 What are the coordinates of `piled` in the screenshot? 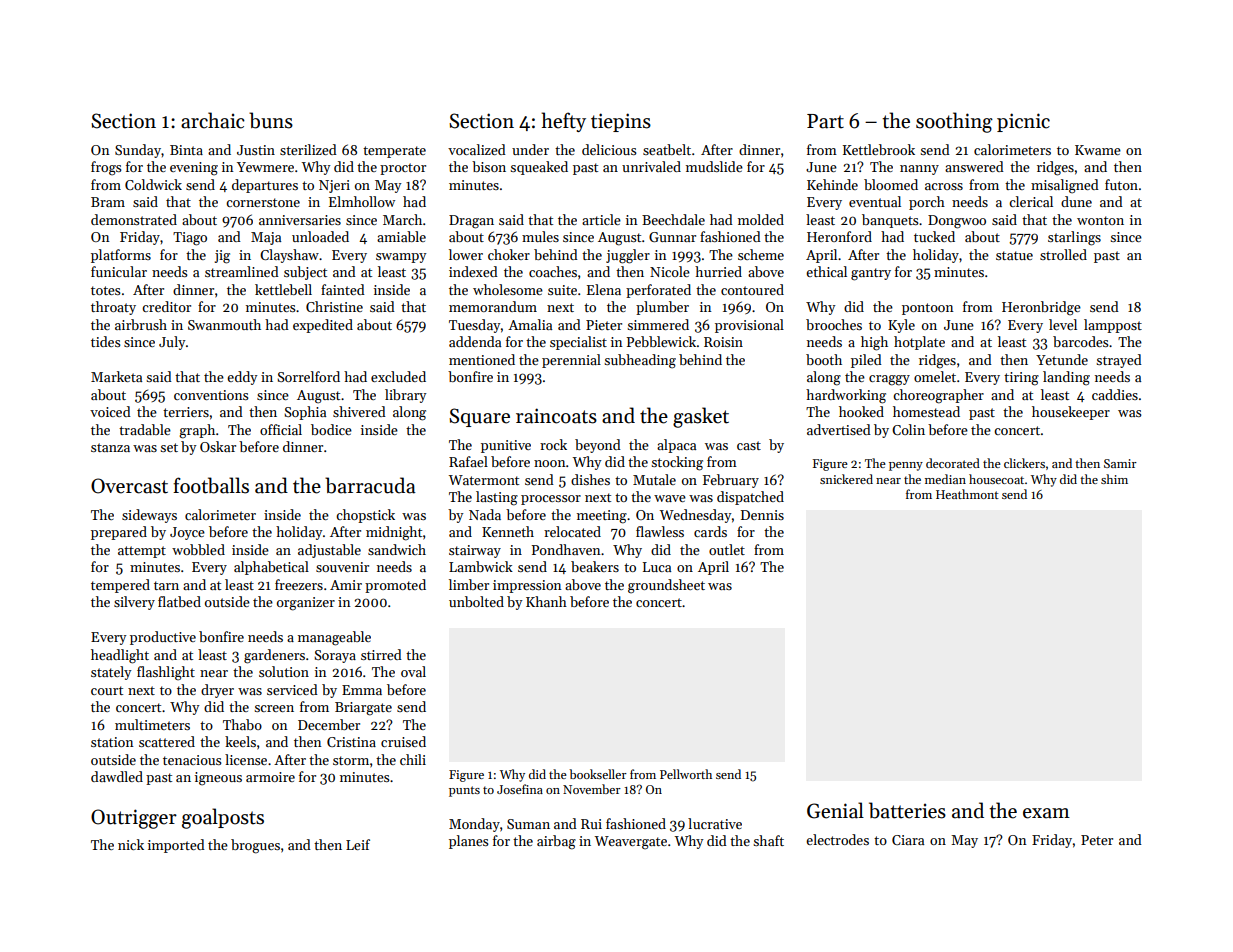 It's located at (866, 361).
